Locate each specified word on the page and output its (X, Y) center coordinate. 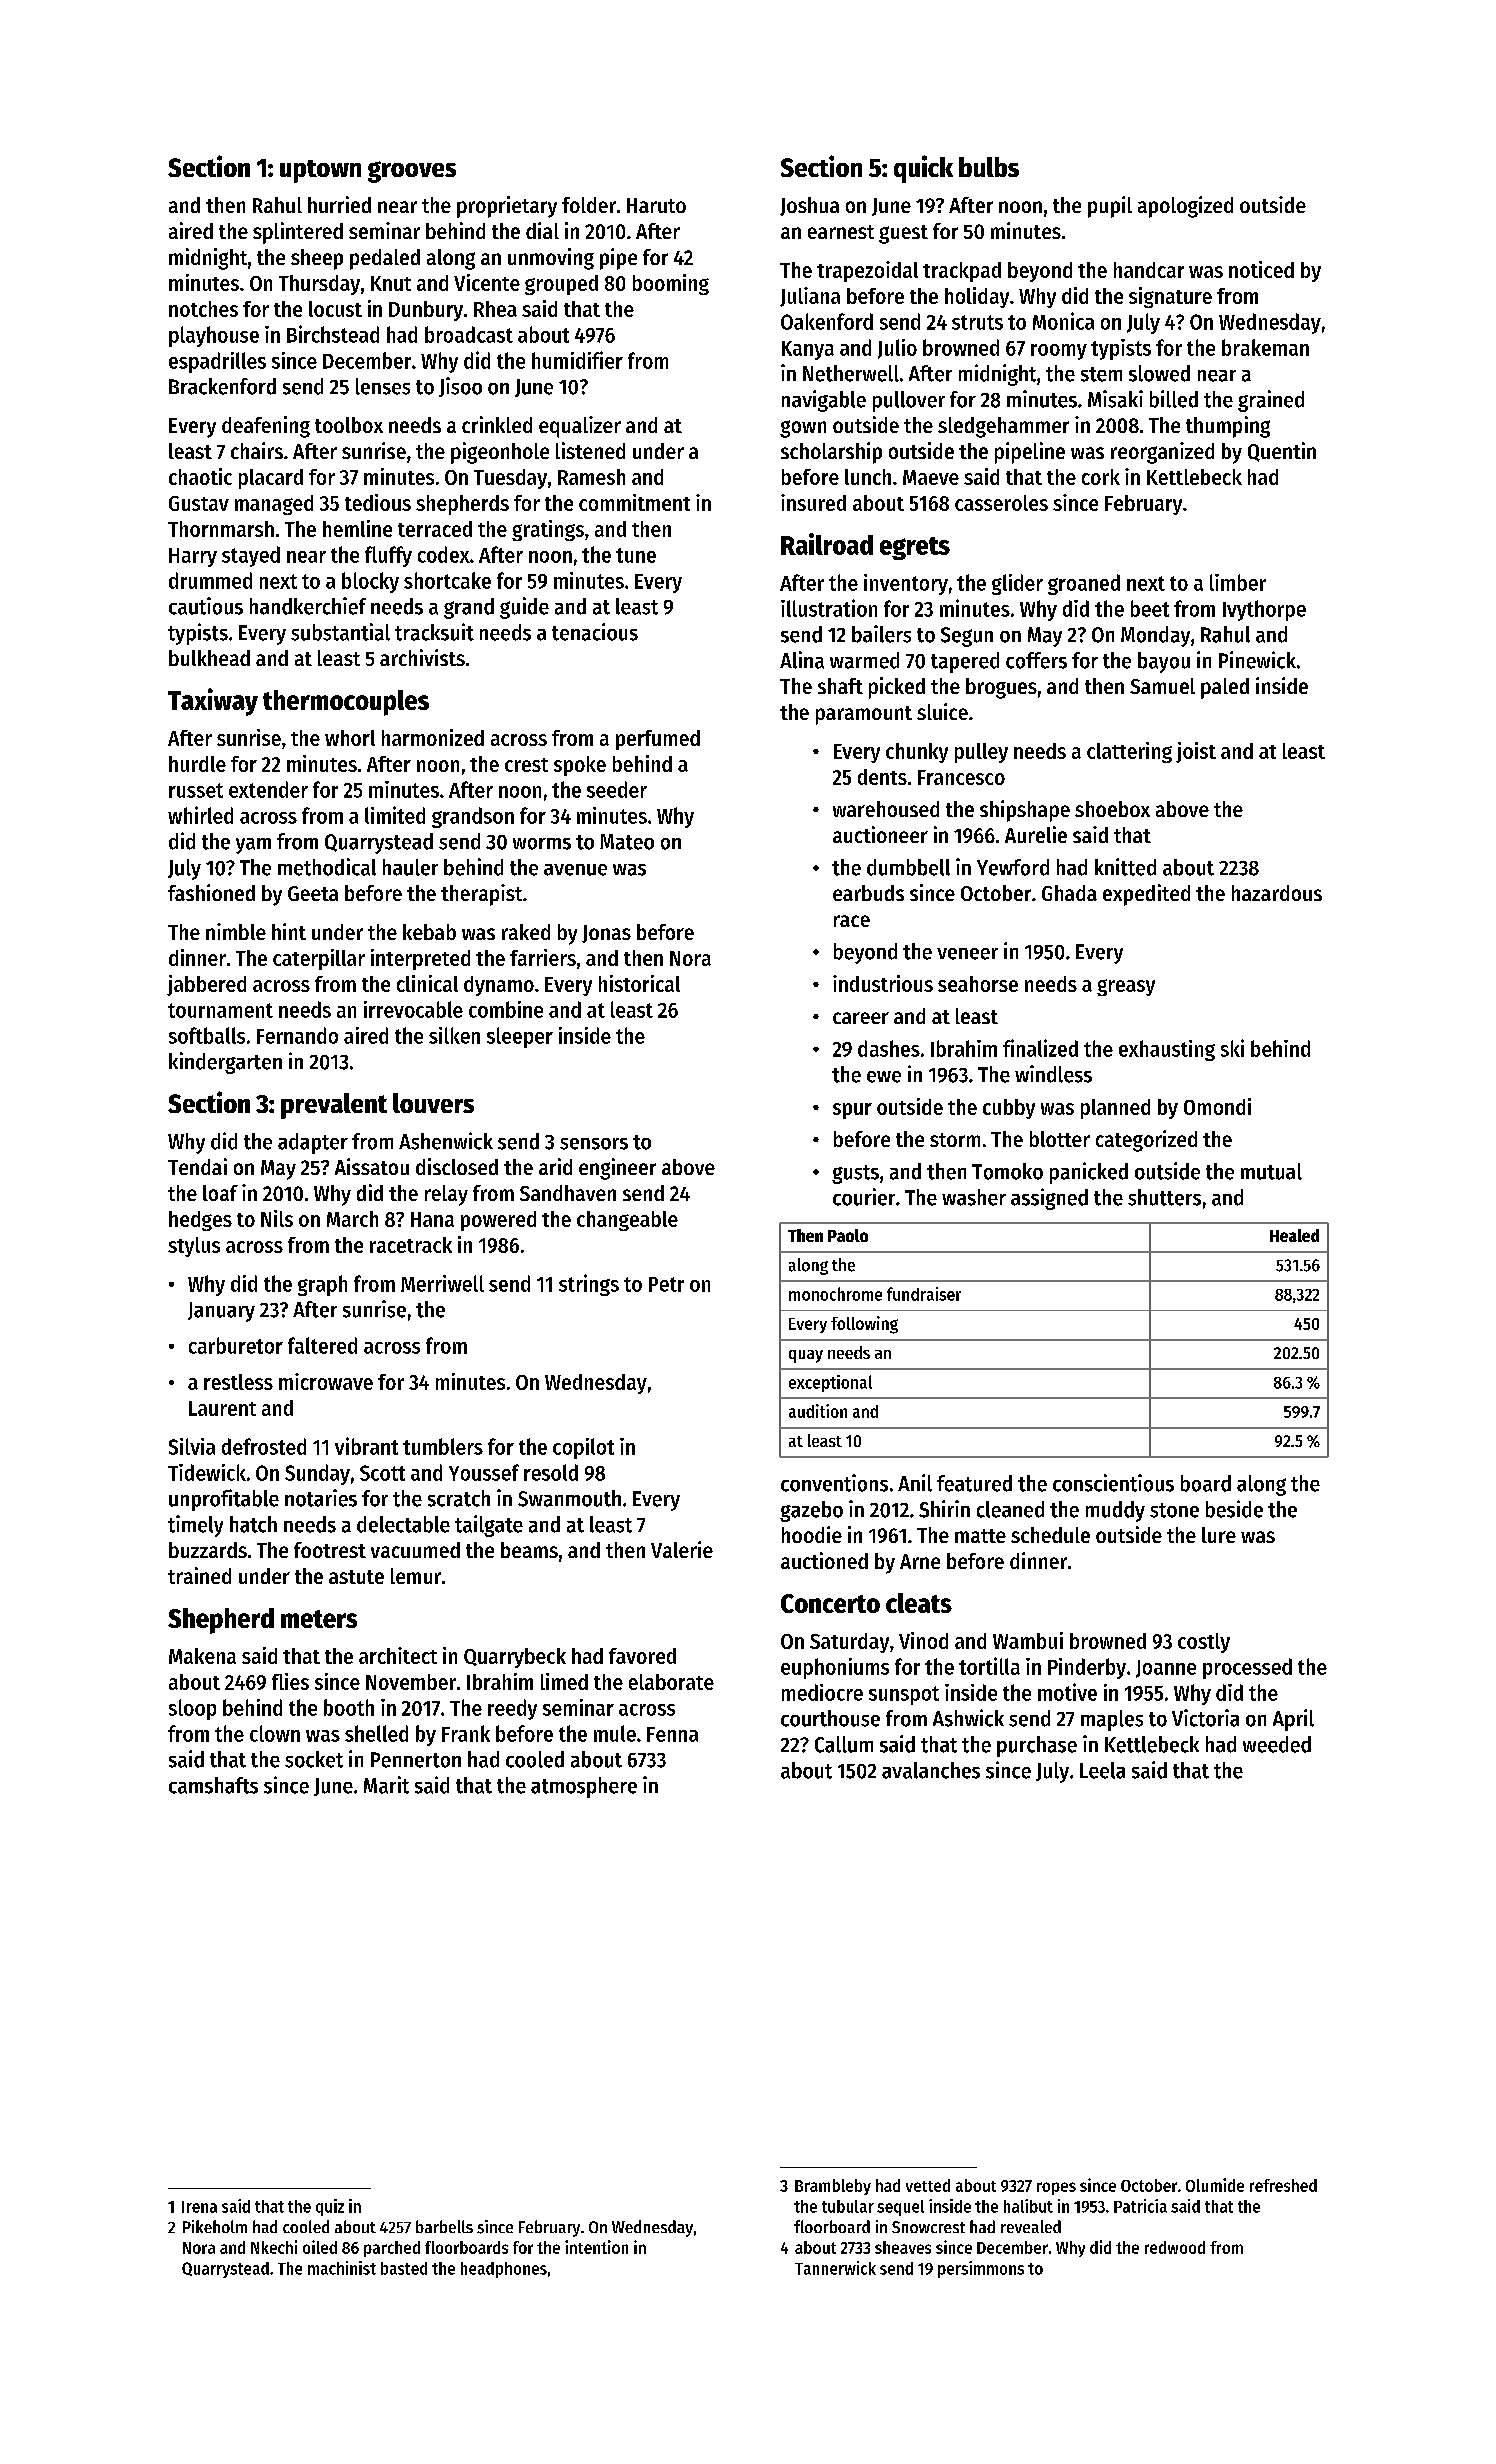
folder (589, 205)
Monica (1063, 321)
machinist (342, 2268)
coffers (1036, 660)
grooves (412, 172)
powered (498, 1221)
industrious (883, 983)
